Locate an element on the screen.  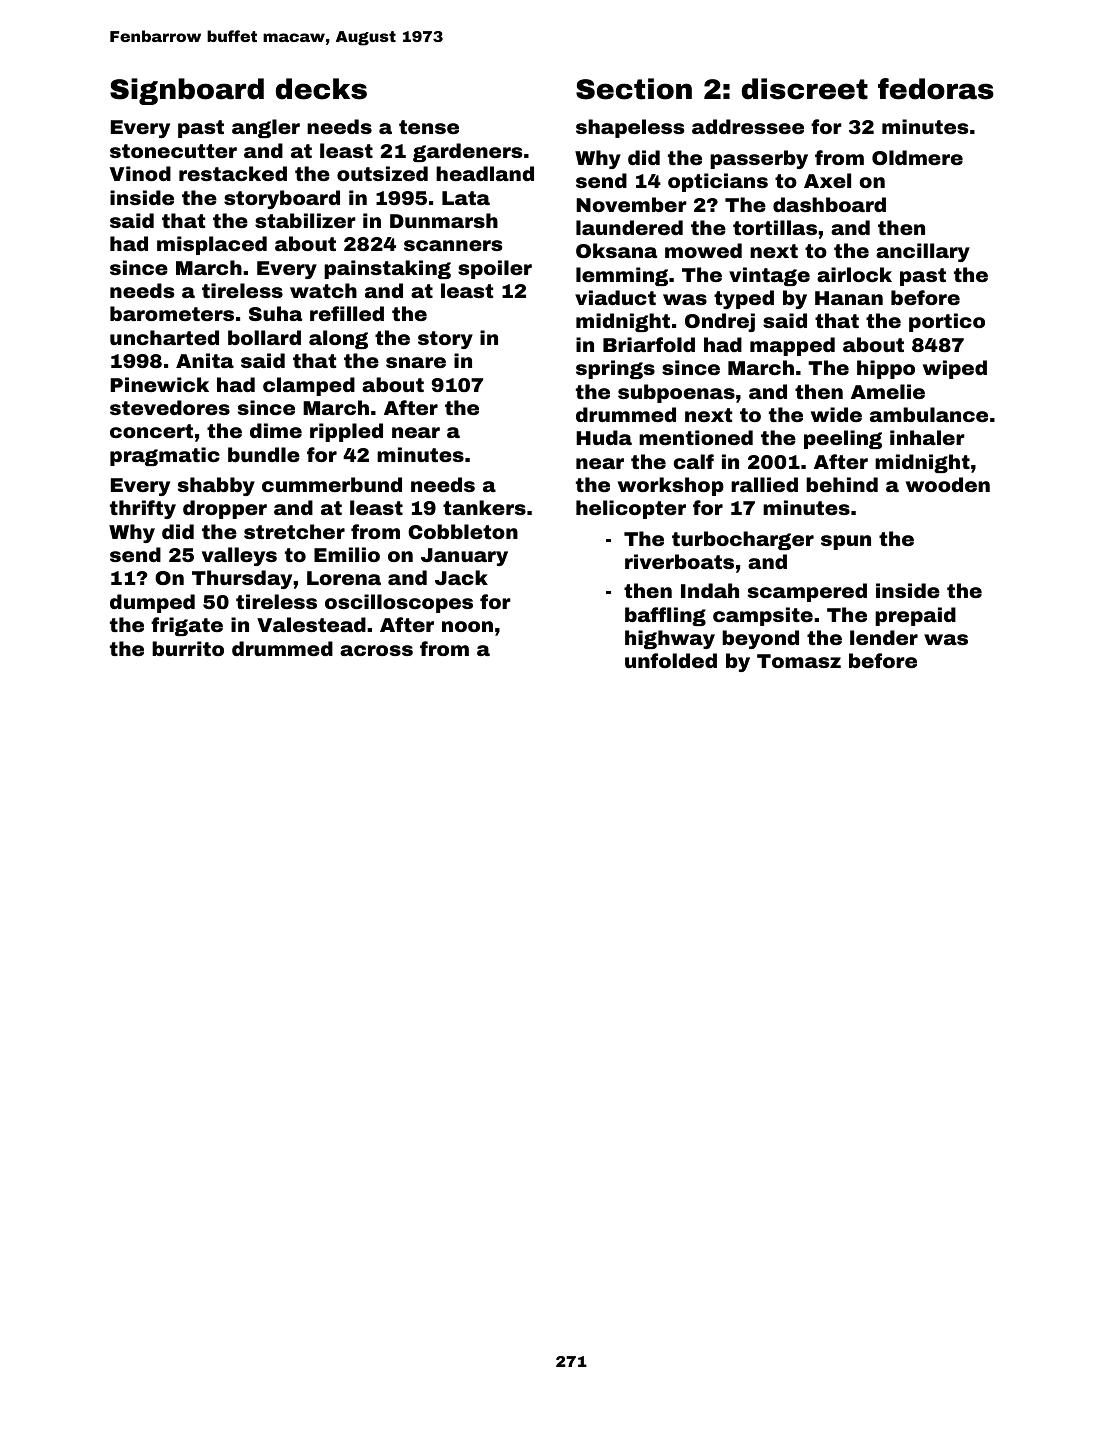
cummerbund is located at coordinates (332, 484).
